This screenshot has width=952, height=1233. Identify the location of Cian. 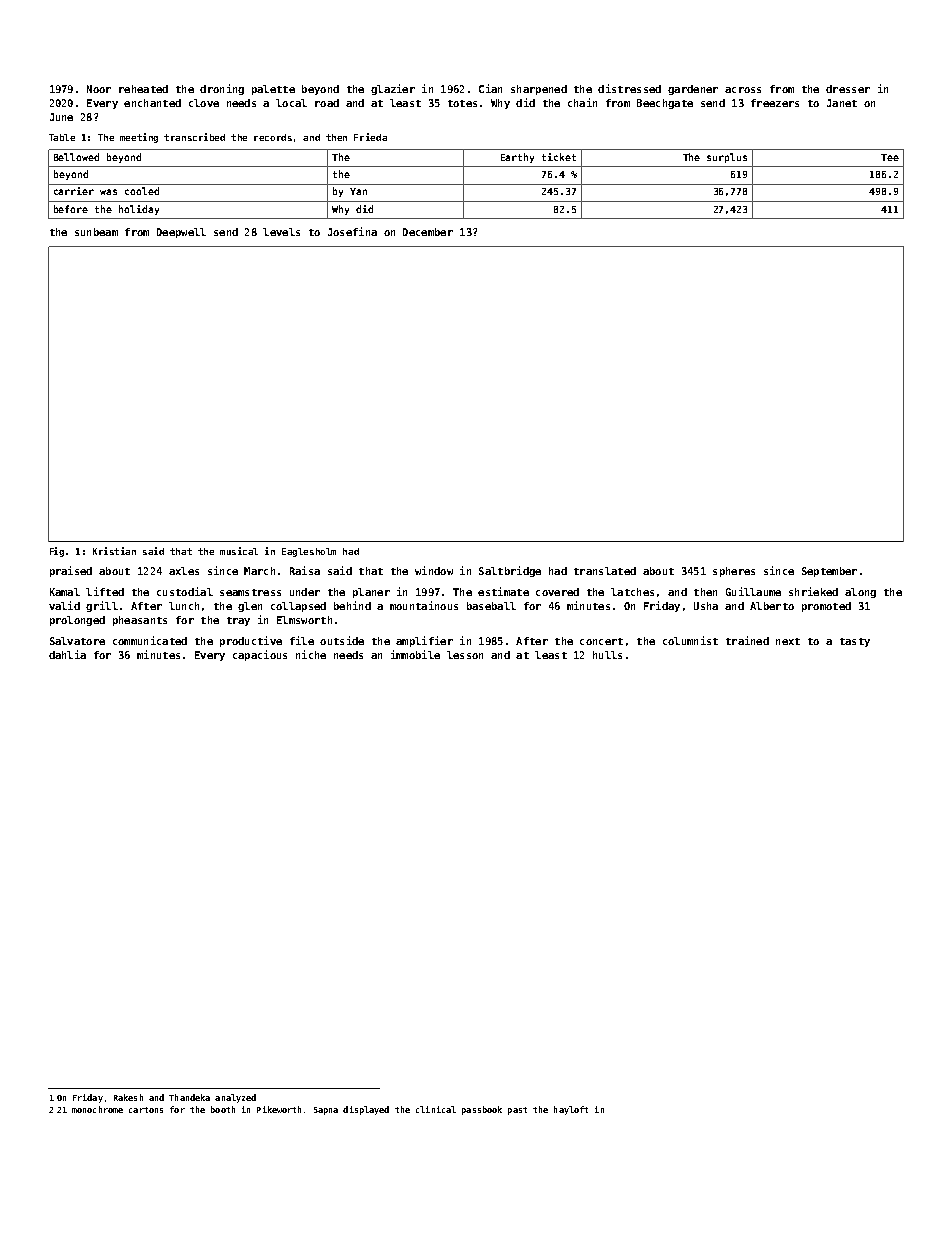
(490, 88).
